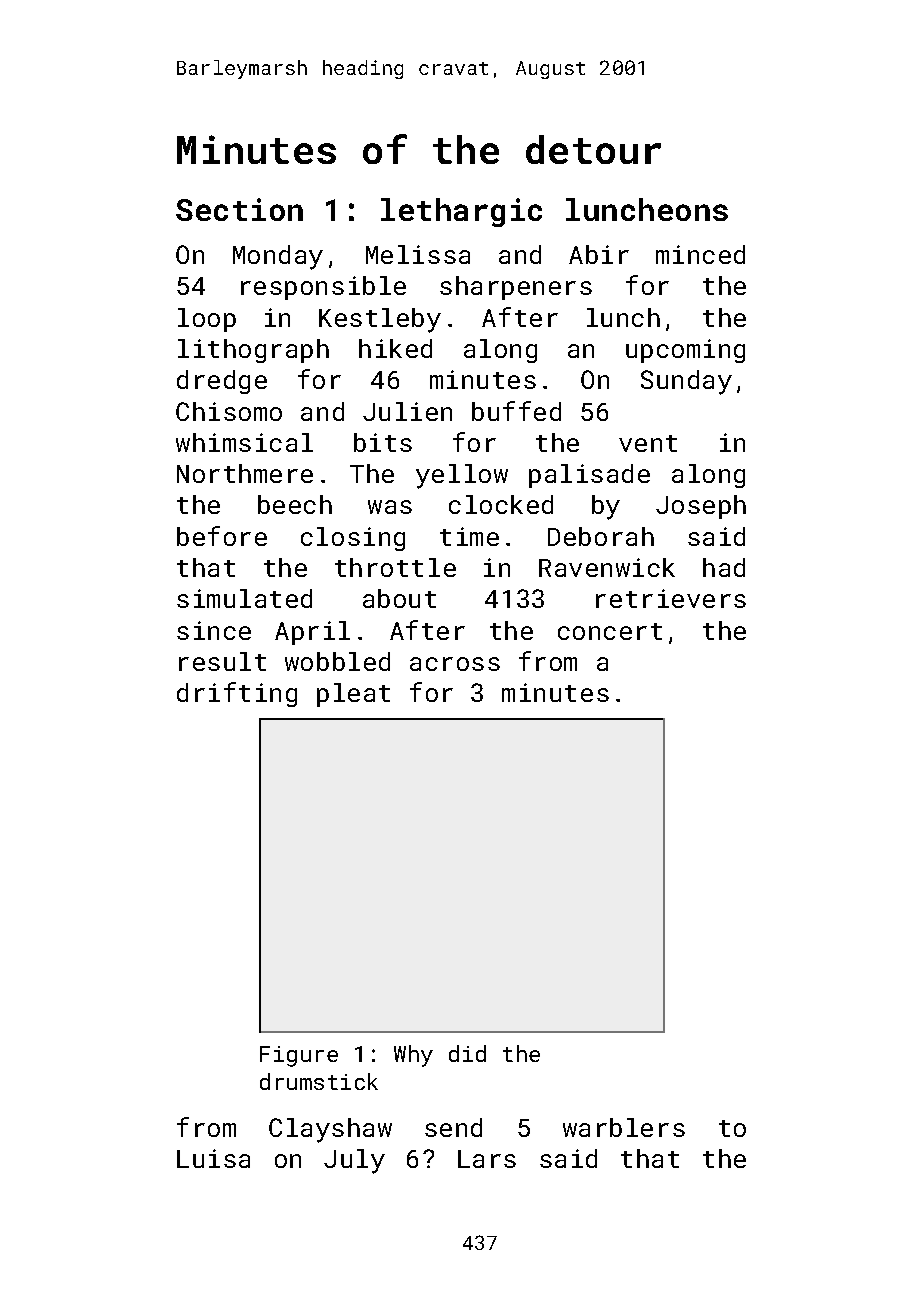 The height and width of the screenshot is (1311, 924). I want to click on warblers, so click(624, 1127).
